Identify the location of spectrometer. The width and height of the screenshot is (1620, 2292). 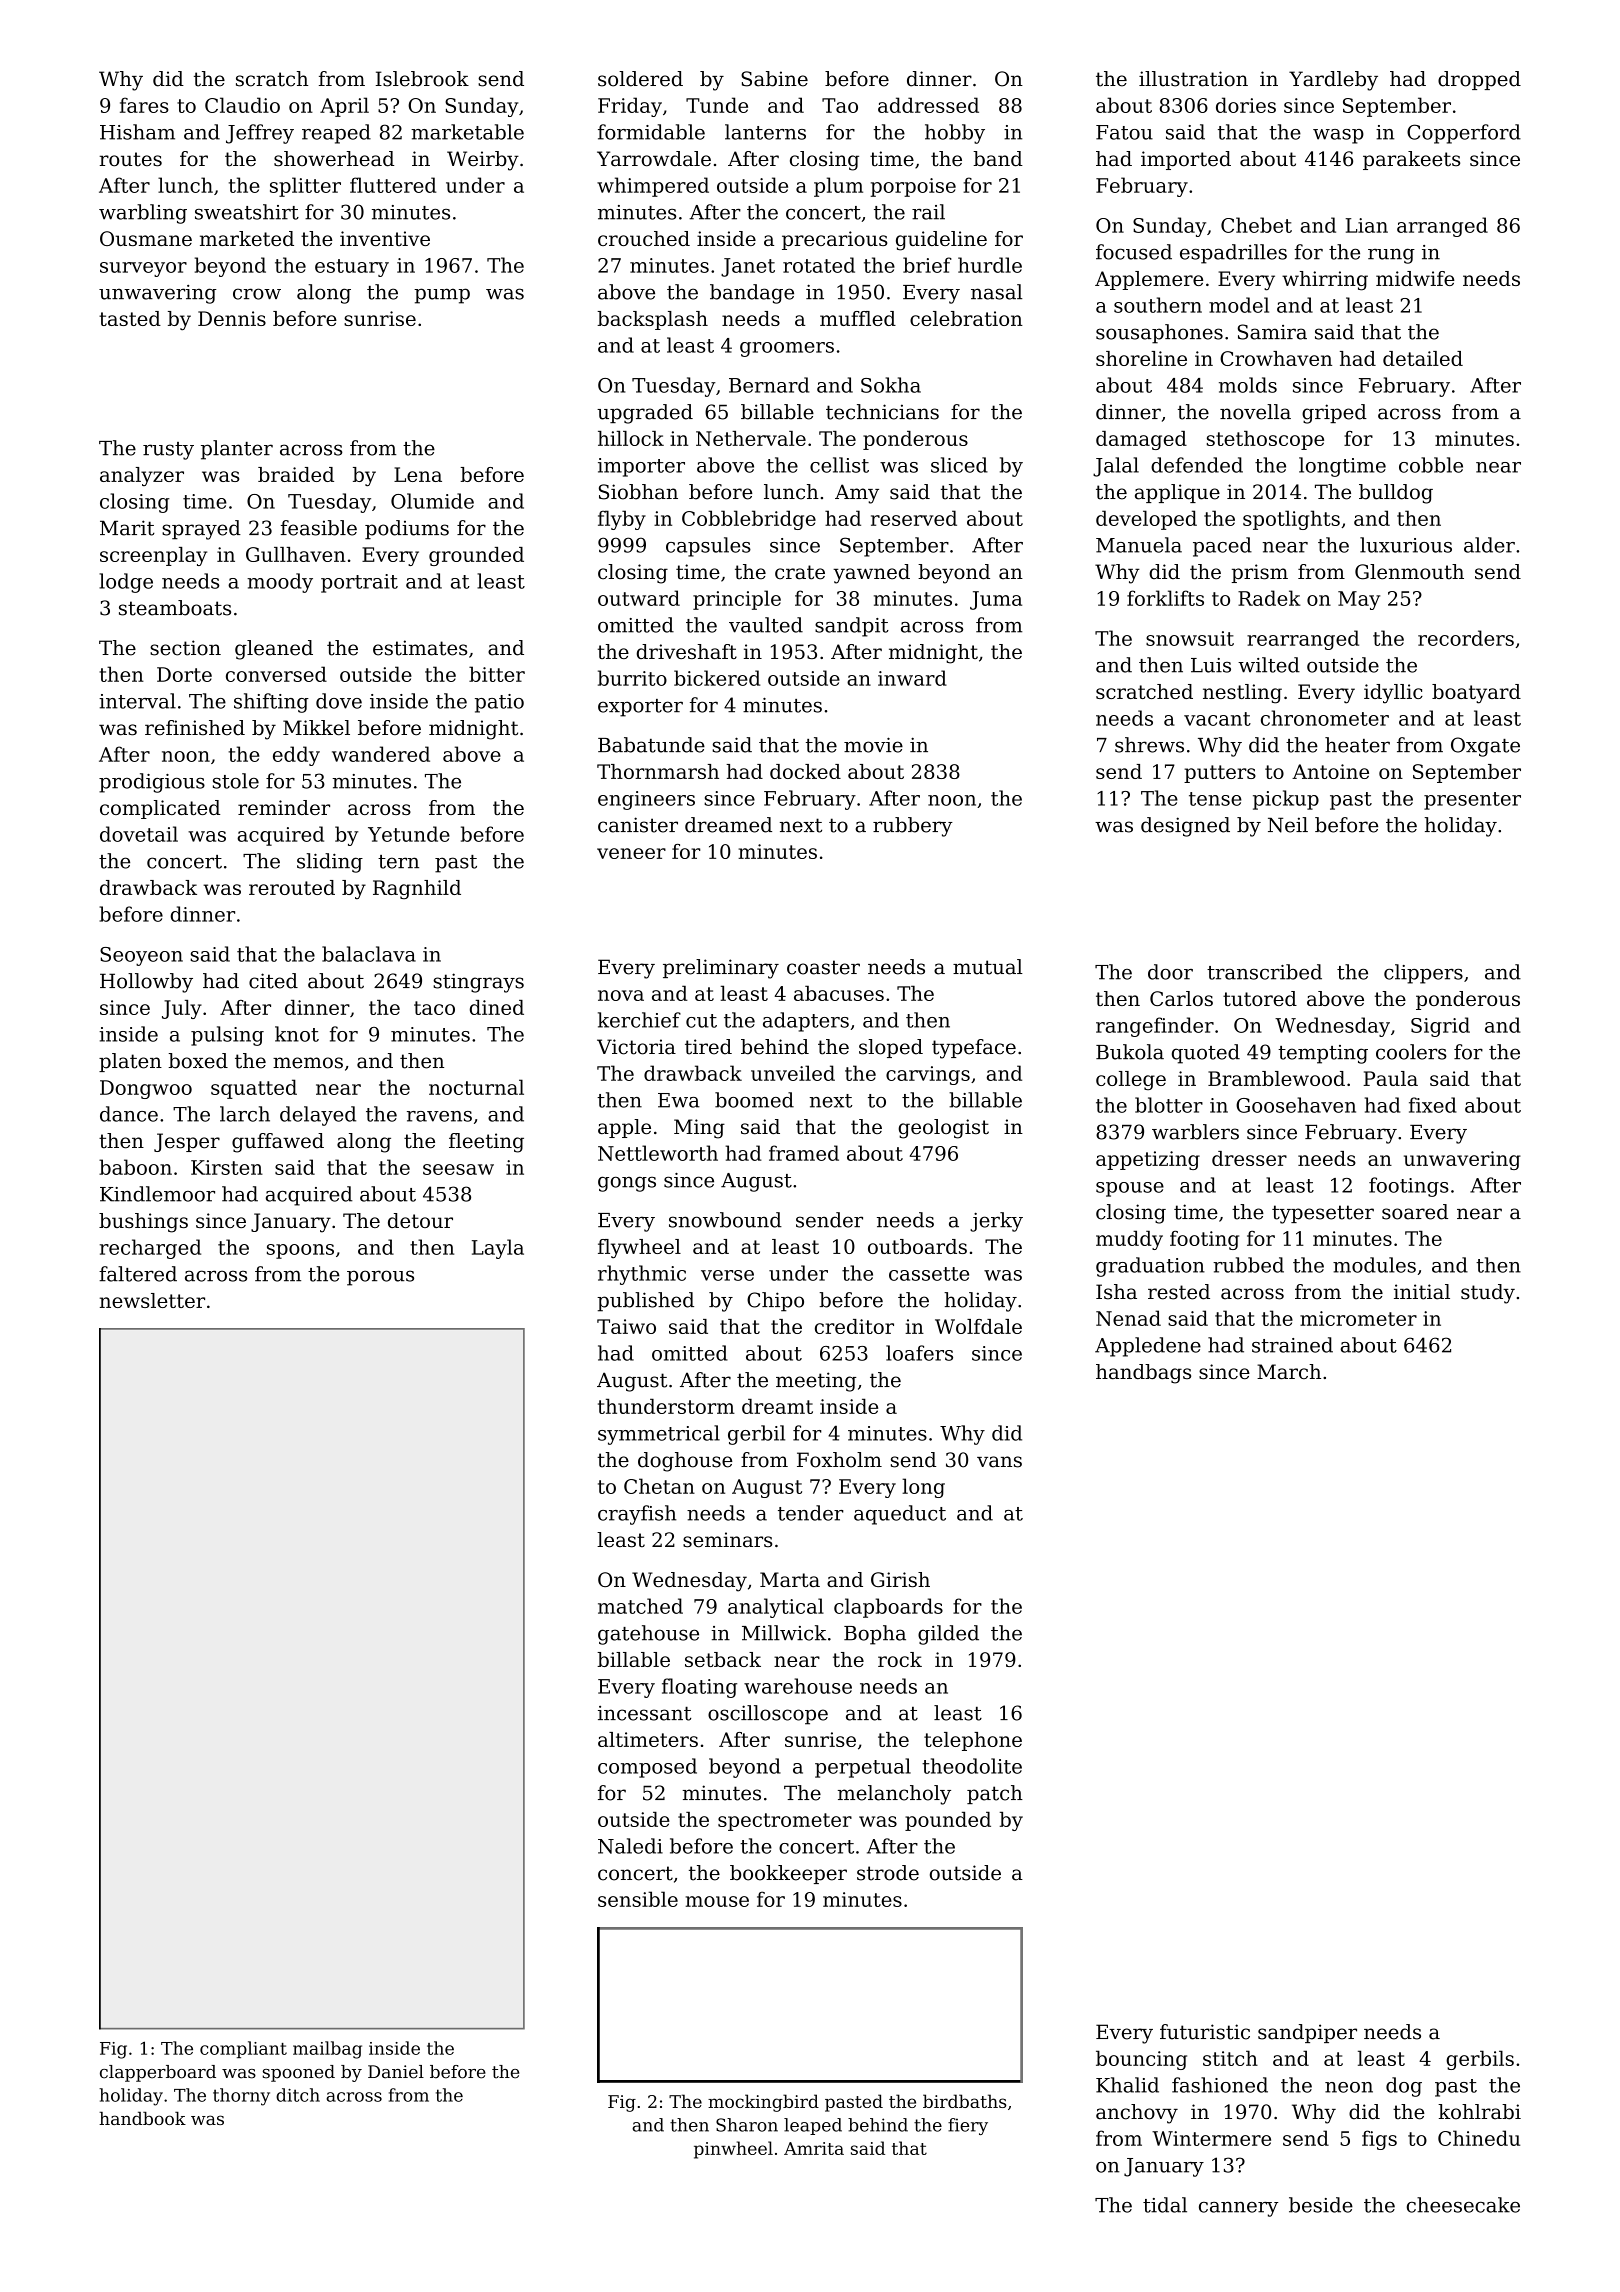
(785, 1822).
